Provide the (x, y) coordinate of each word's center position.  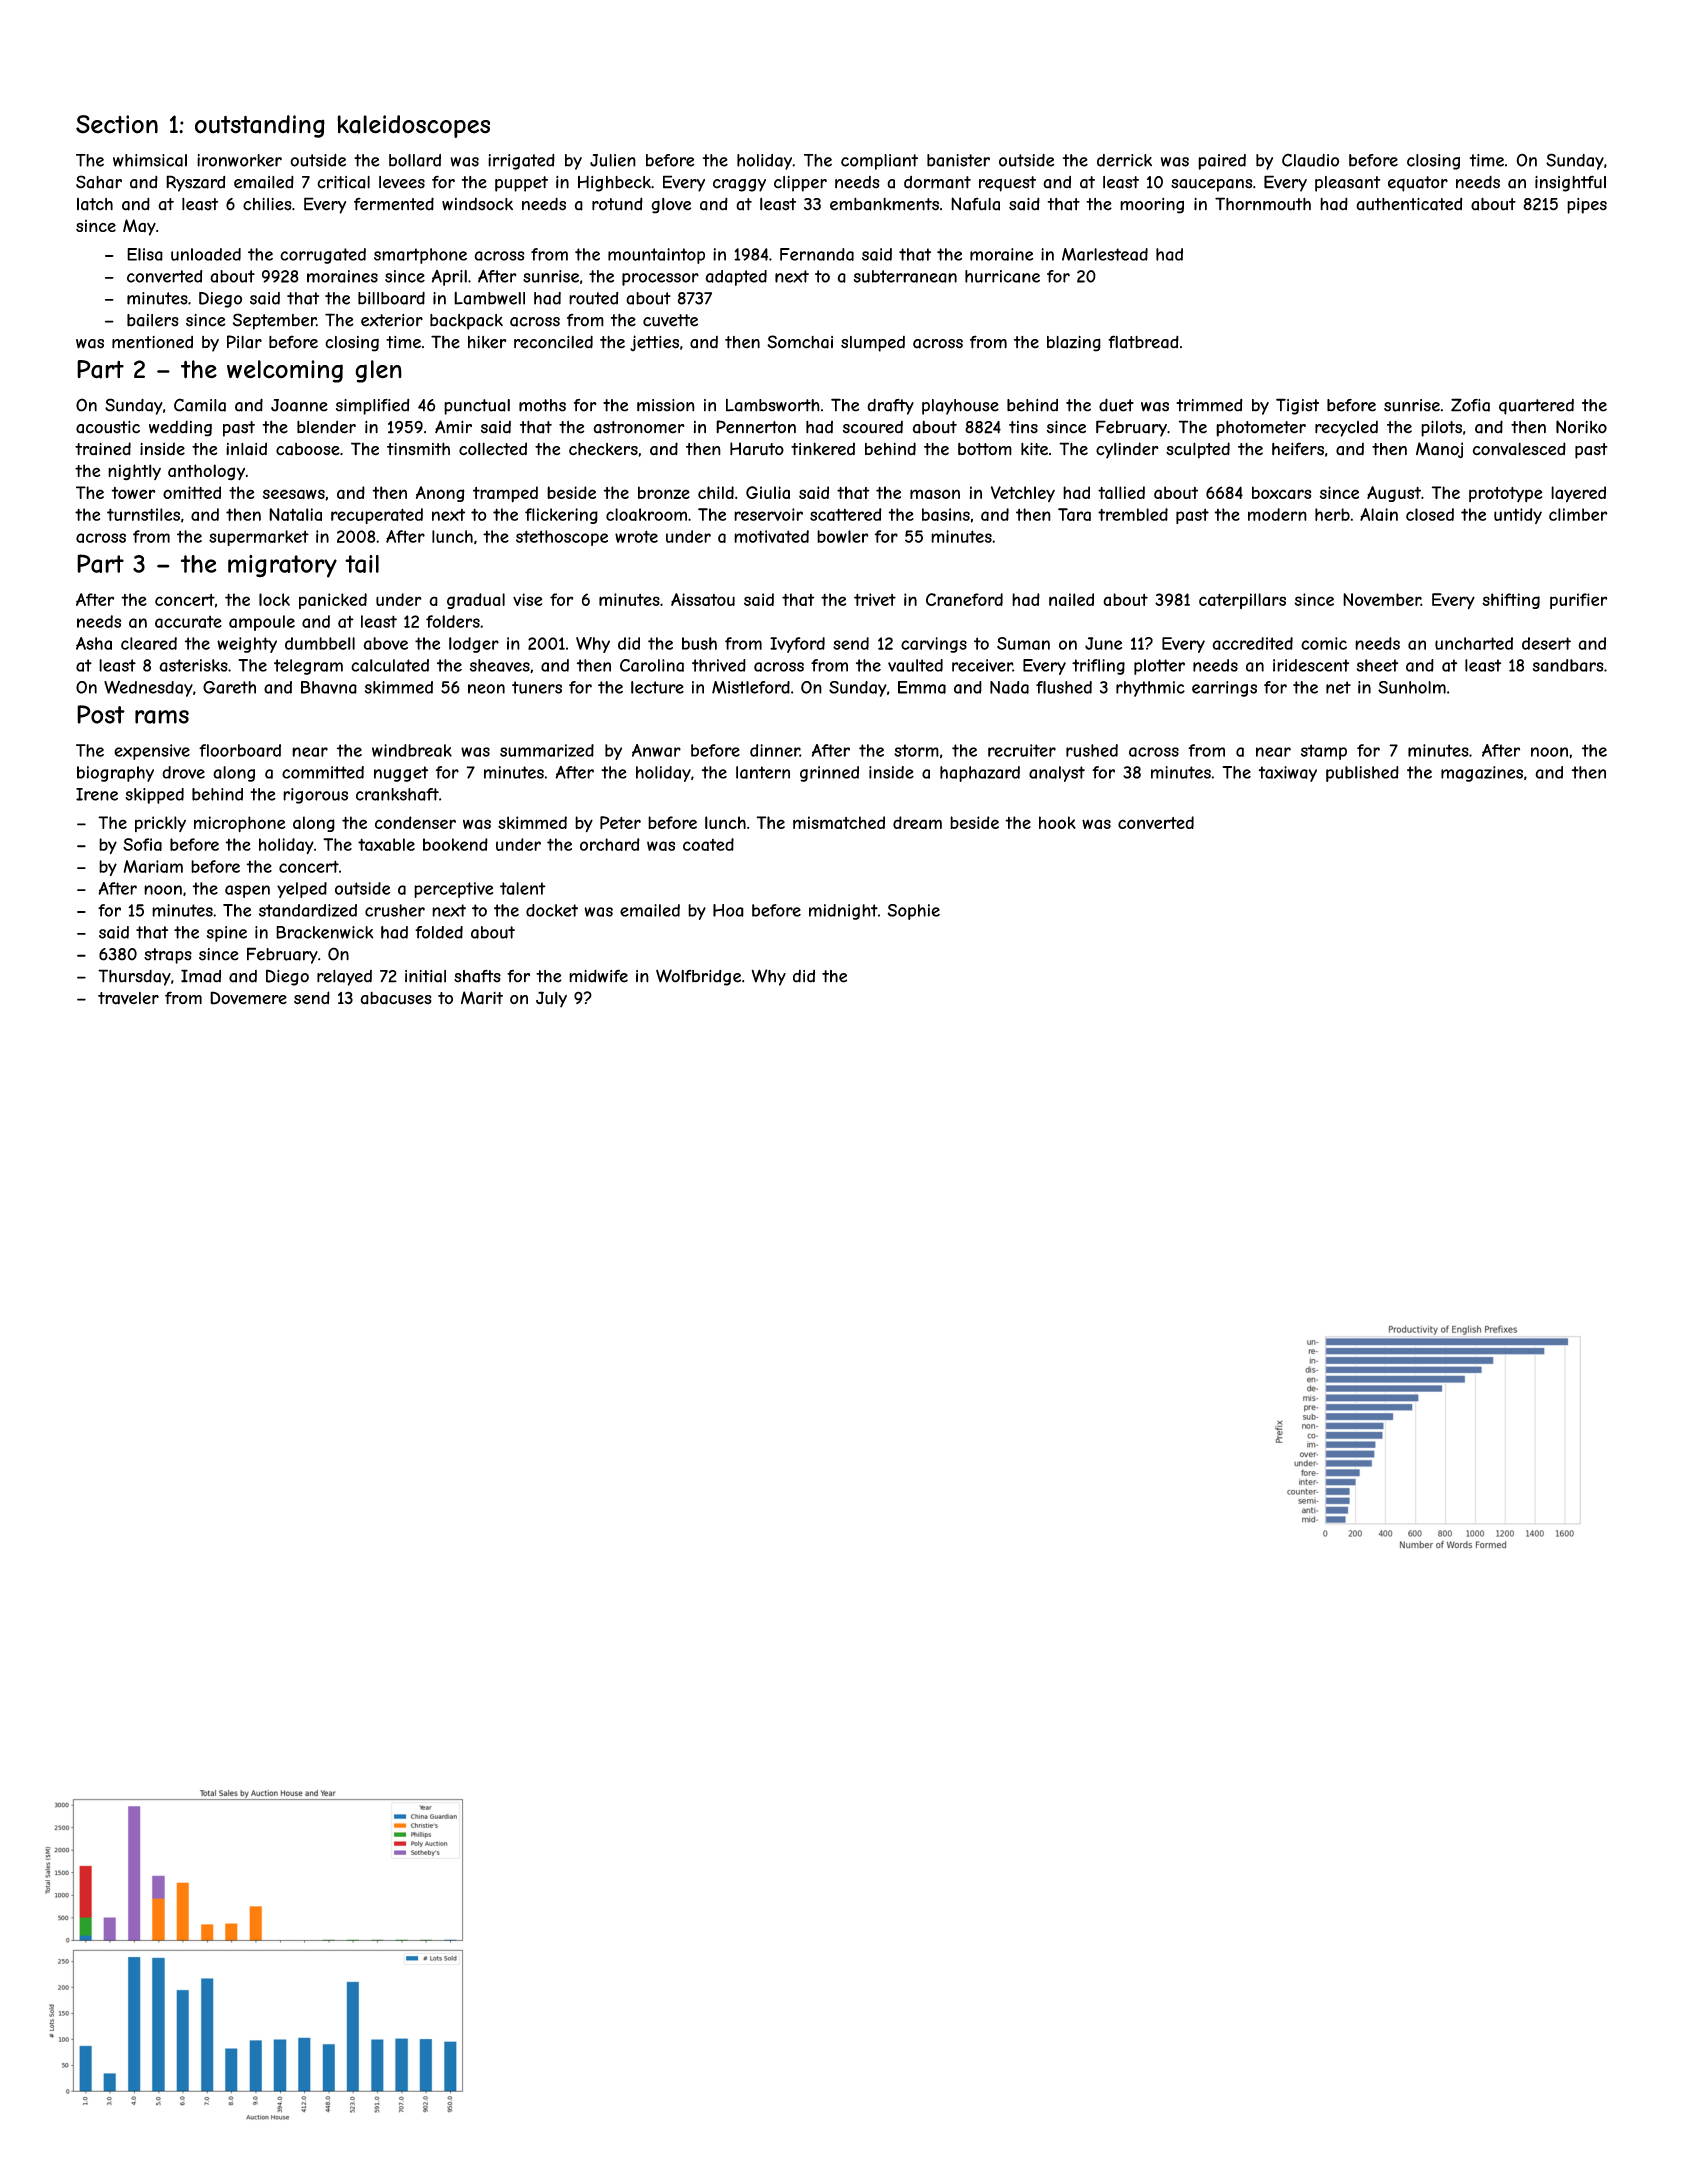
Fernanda (817, 254)
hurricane (1002, 276)
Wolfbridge (698, 977)
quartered (1536, 407)
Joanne (299, 405)
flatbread (1143, 342)
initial (425, 976)
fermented (394, 204)
